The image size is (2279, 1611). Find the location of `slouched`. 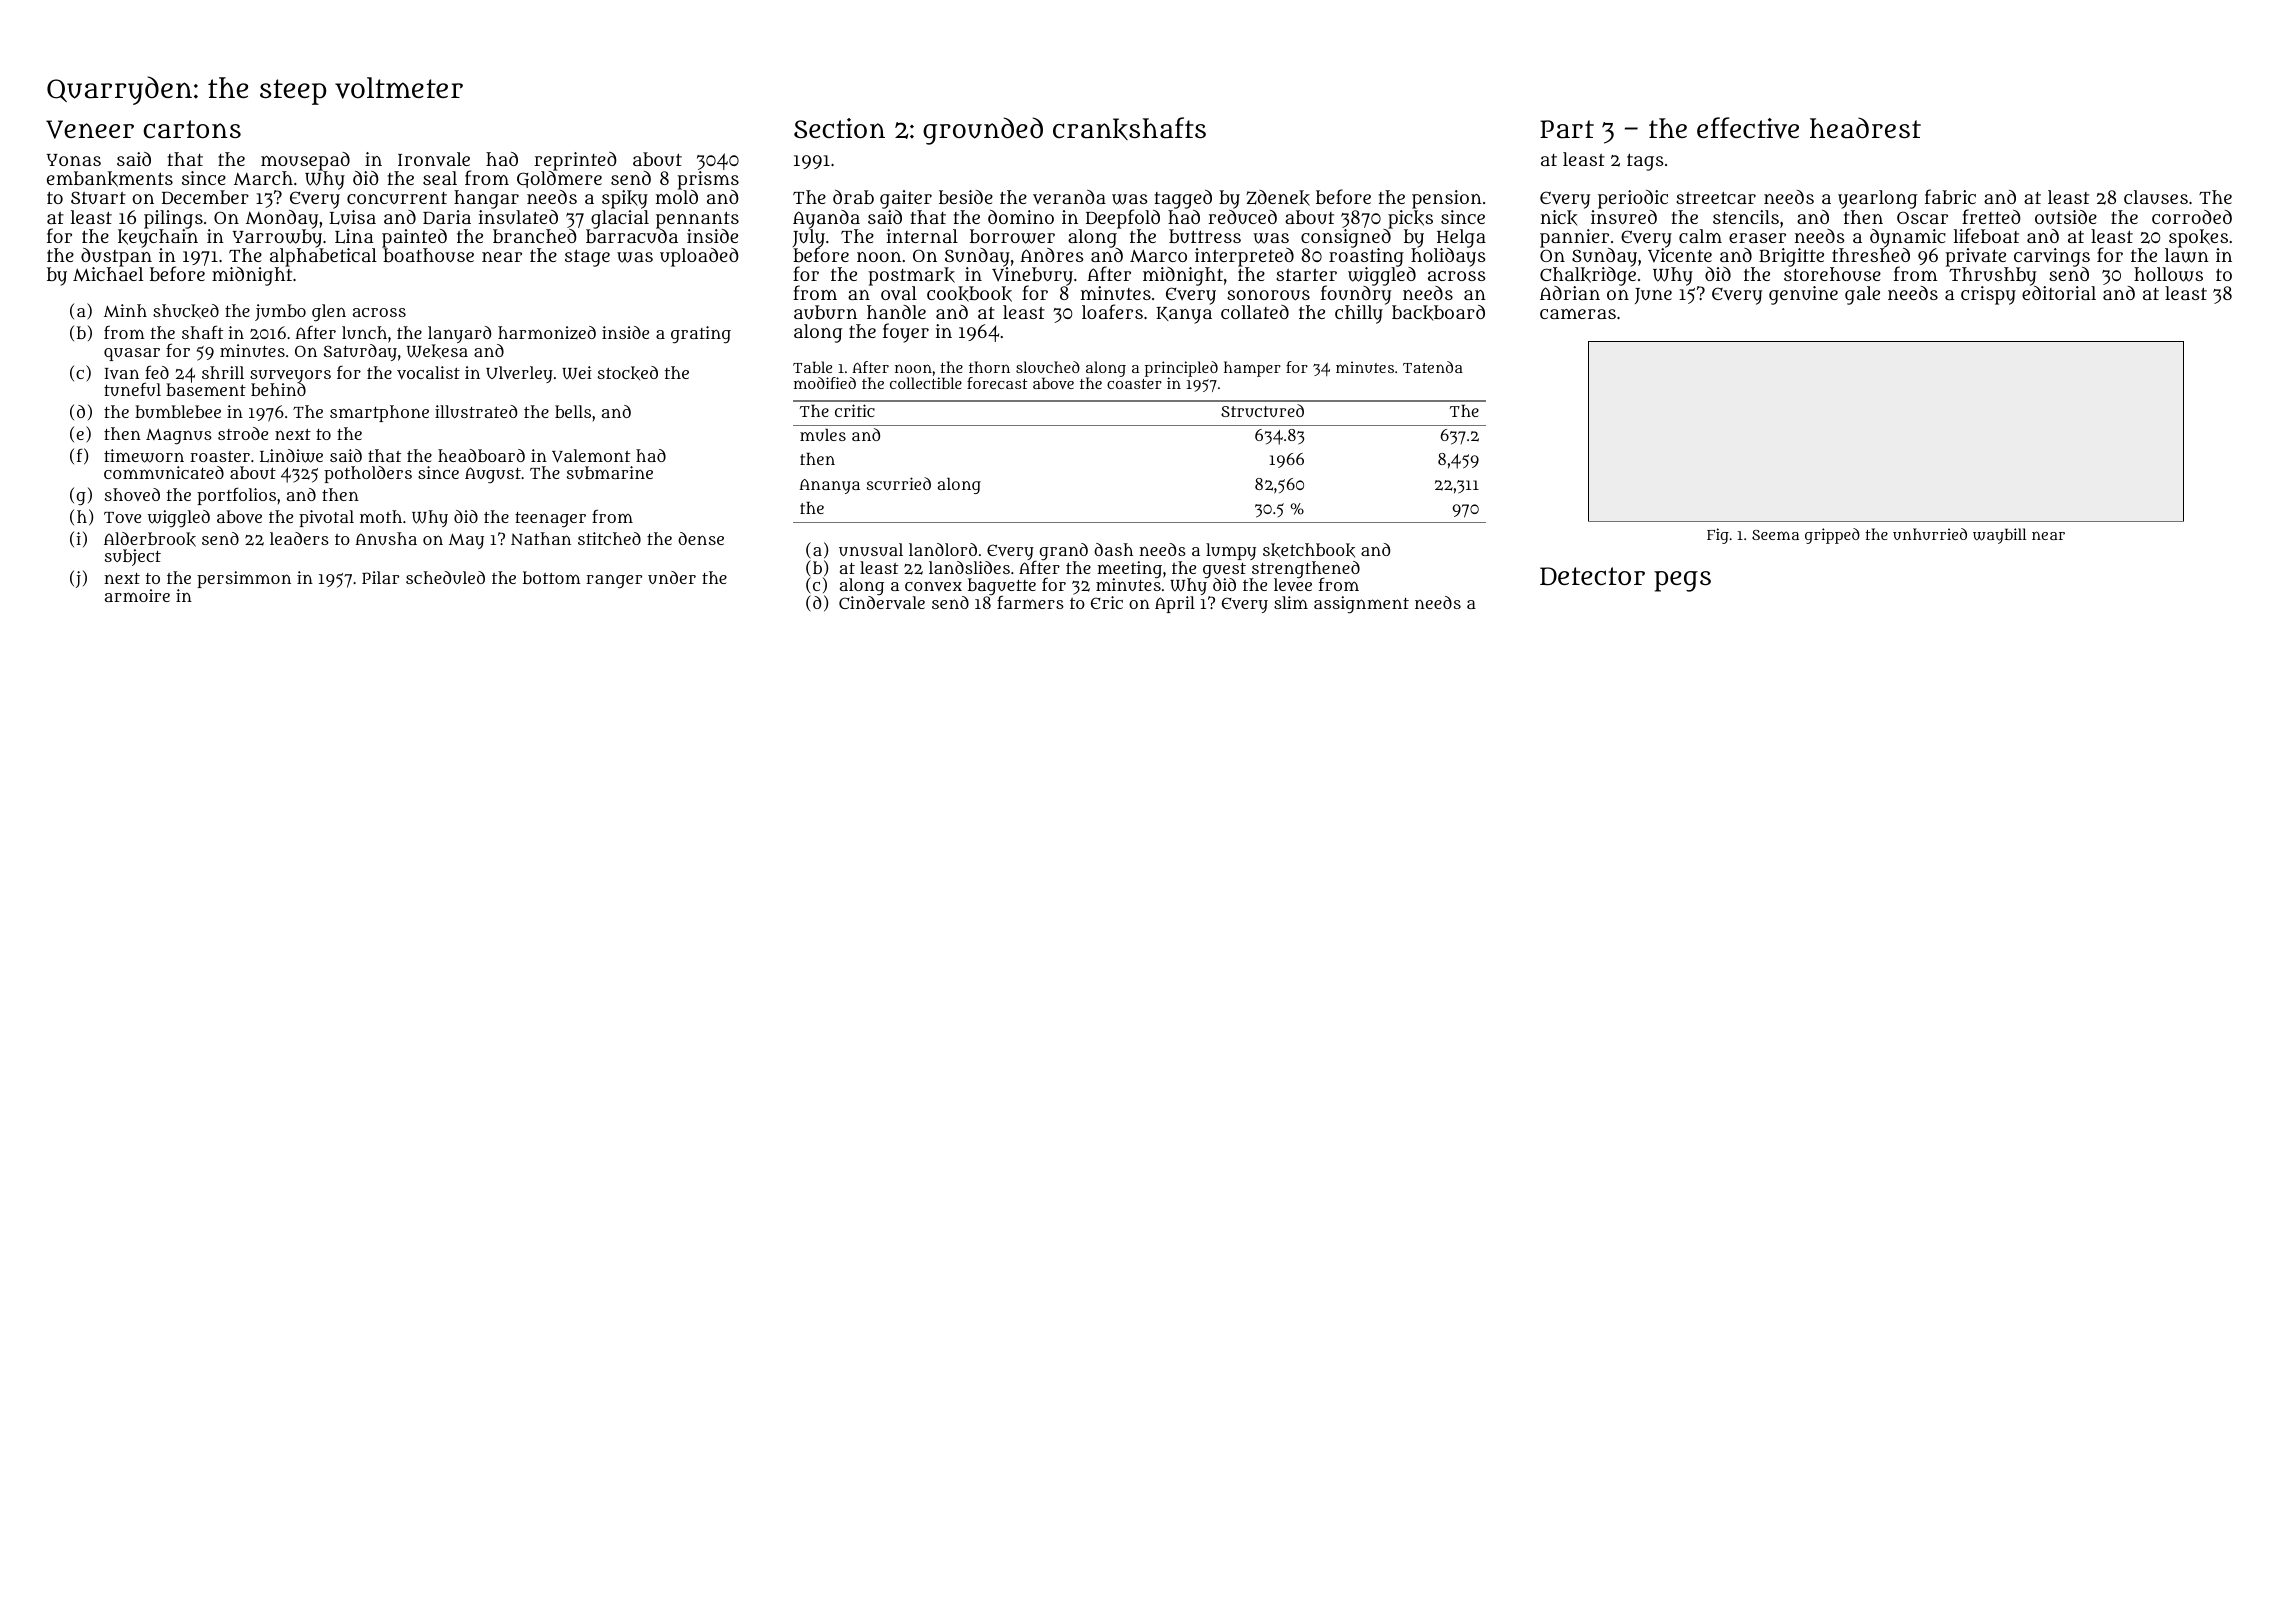

slouched is located at coordinates (1048, 367).
